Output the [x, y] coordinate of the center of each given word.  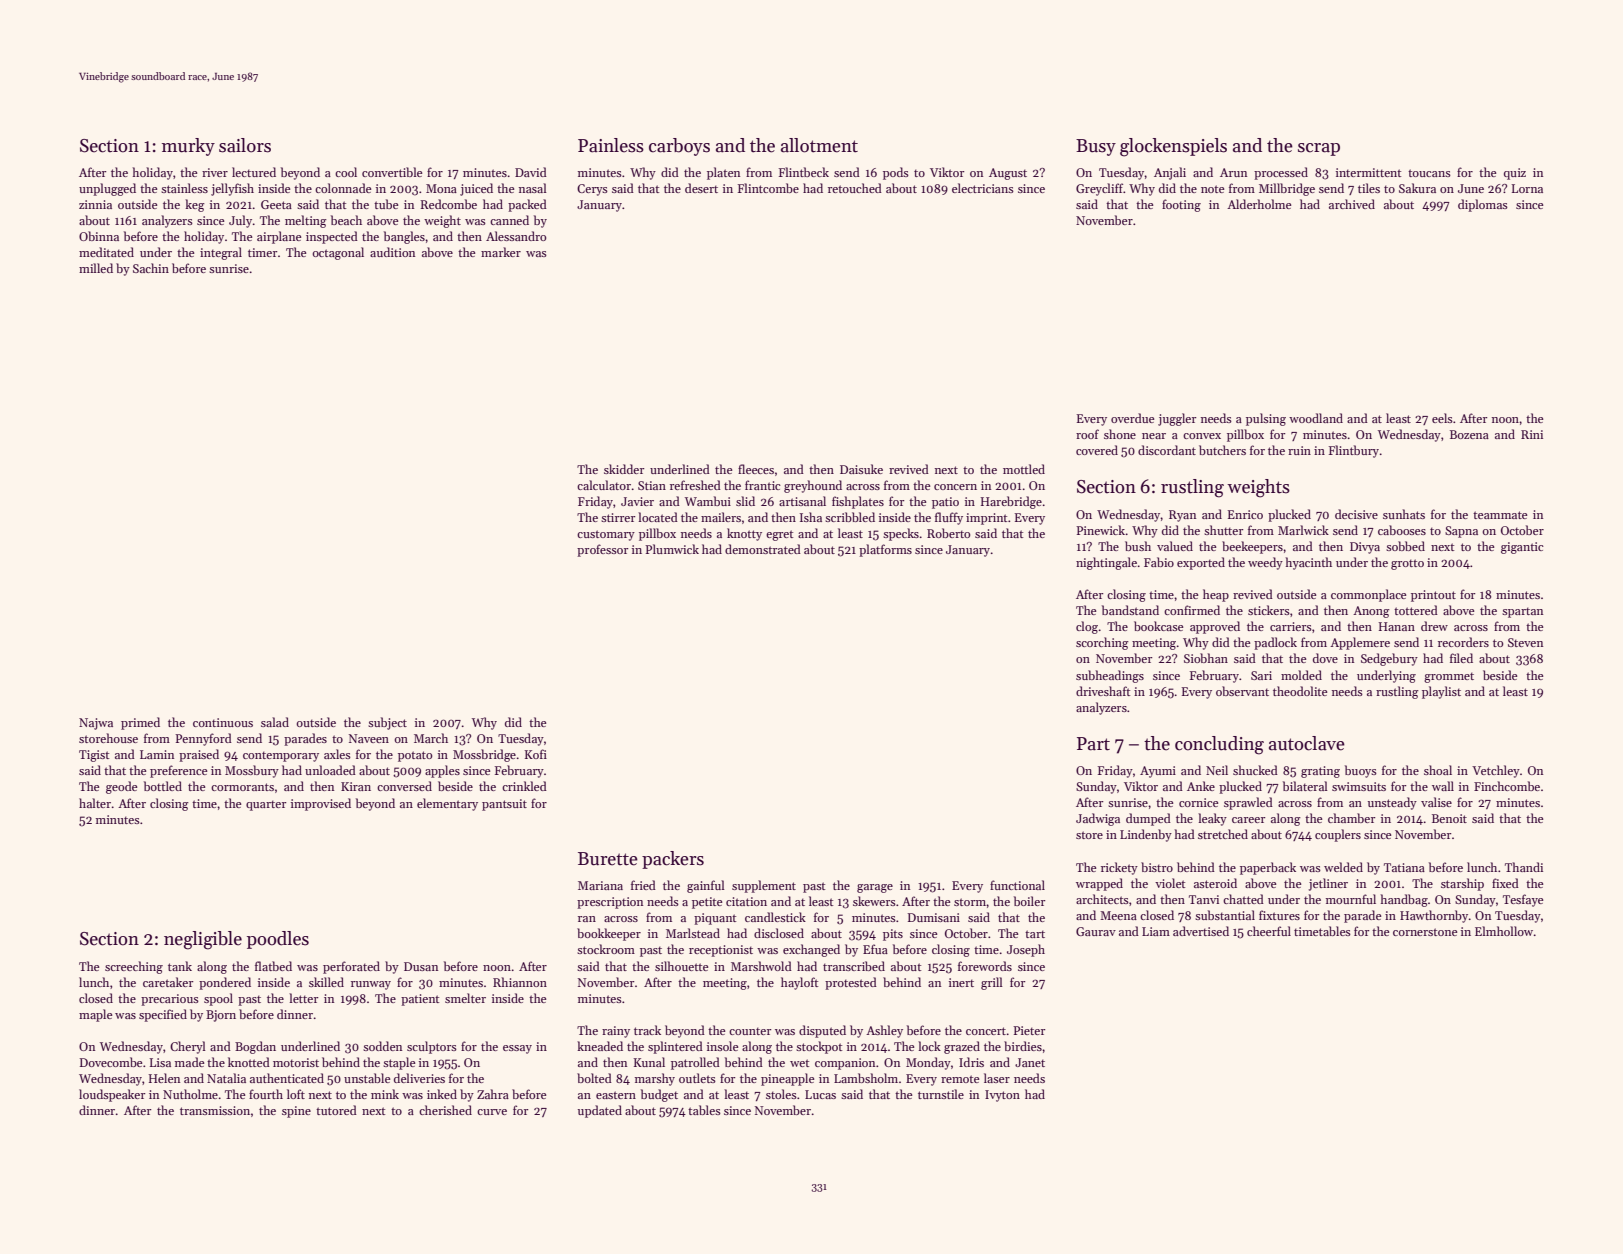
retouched [855, 188]
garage [875, 888]
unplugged [107, 189]
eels [1442, 418]
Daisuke [861, 469]
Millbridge [1287, 189]
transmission [215, 1110]
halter [95, 803]
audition [392, 252]
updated [600, 1111]
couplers [1338, 835]
